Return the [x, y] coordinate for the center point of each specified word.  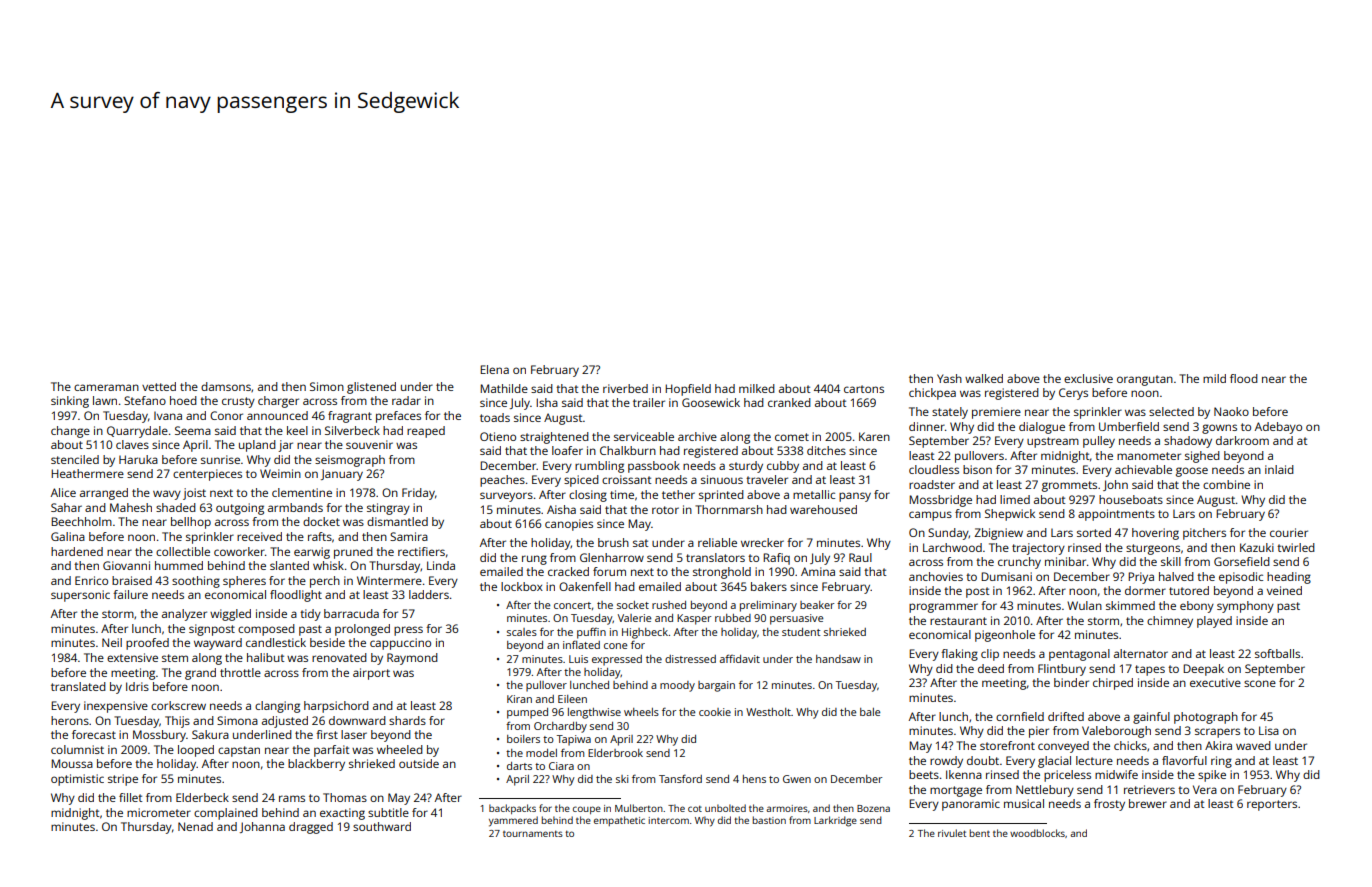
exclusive [1088, 378]
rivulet [952, 833]
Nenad [195, 826]
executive [1215, 682]
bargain [716, 686]
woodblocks [1037, 833]
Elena [494, 369]
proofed [147, 644]
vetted [159, 386]
